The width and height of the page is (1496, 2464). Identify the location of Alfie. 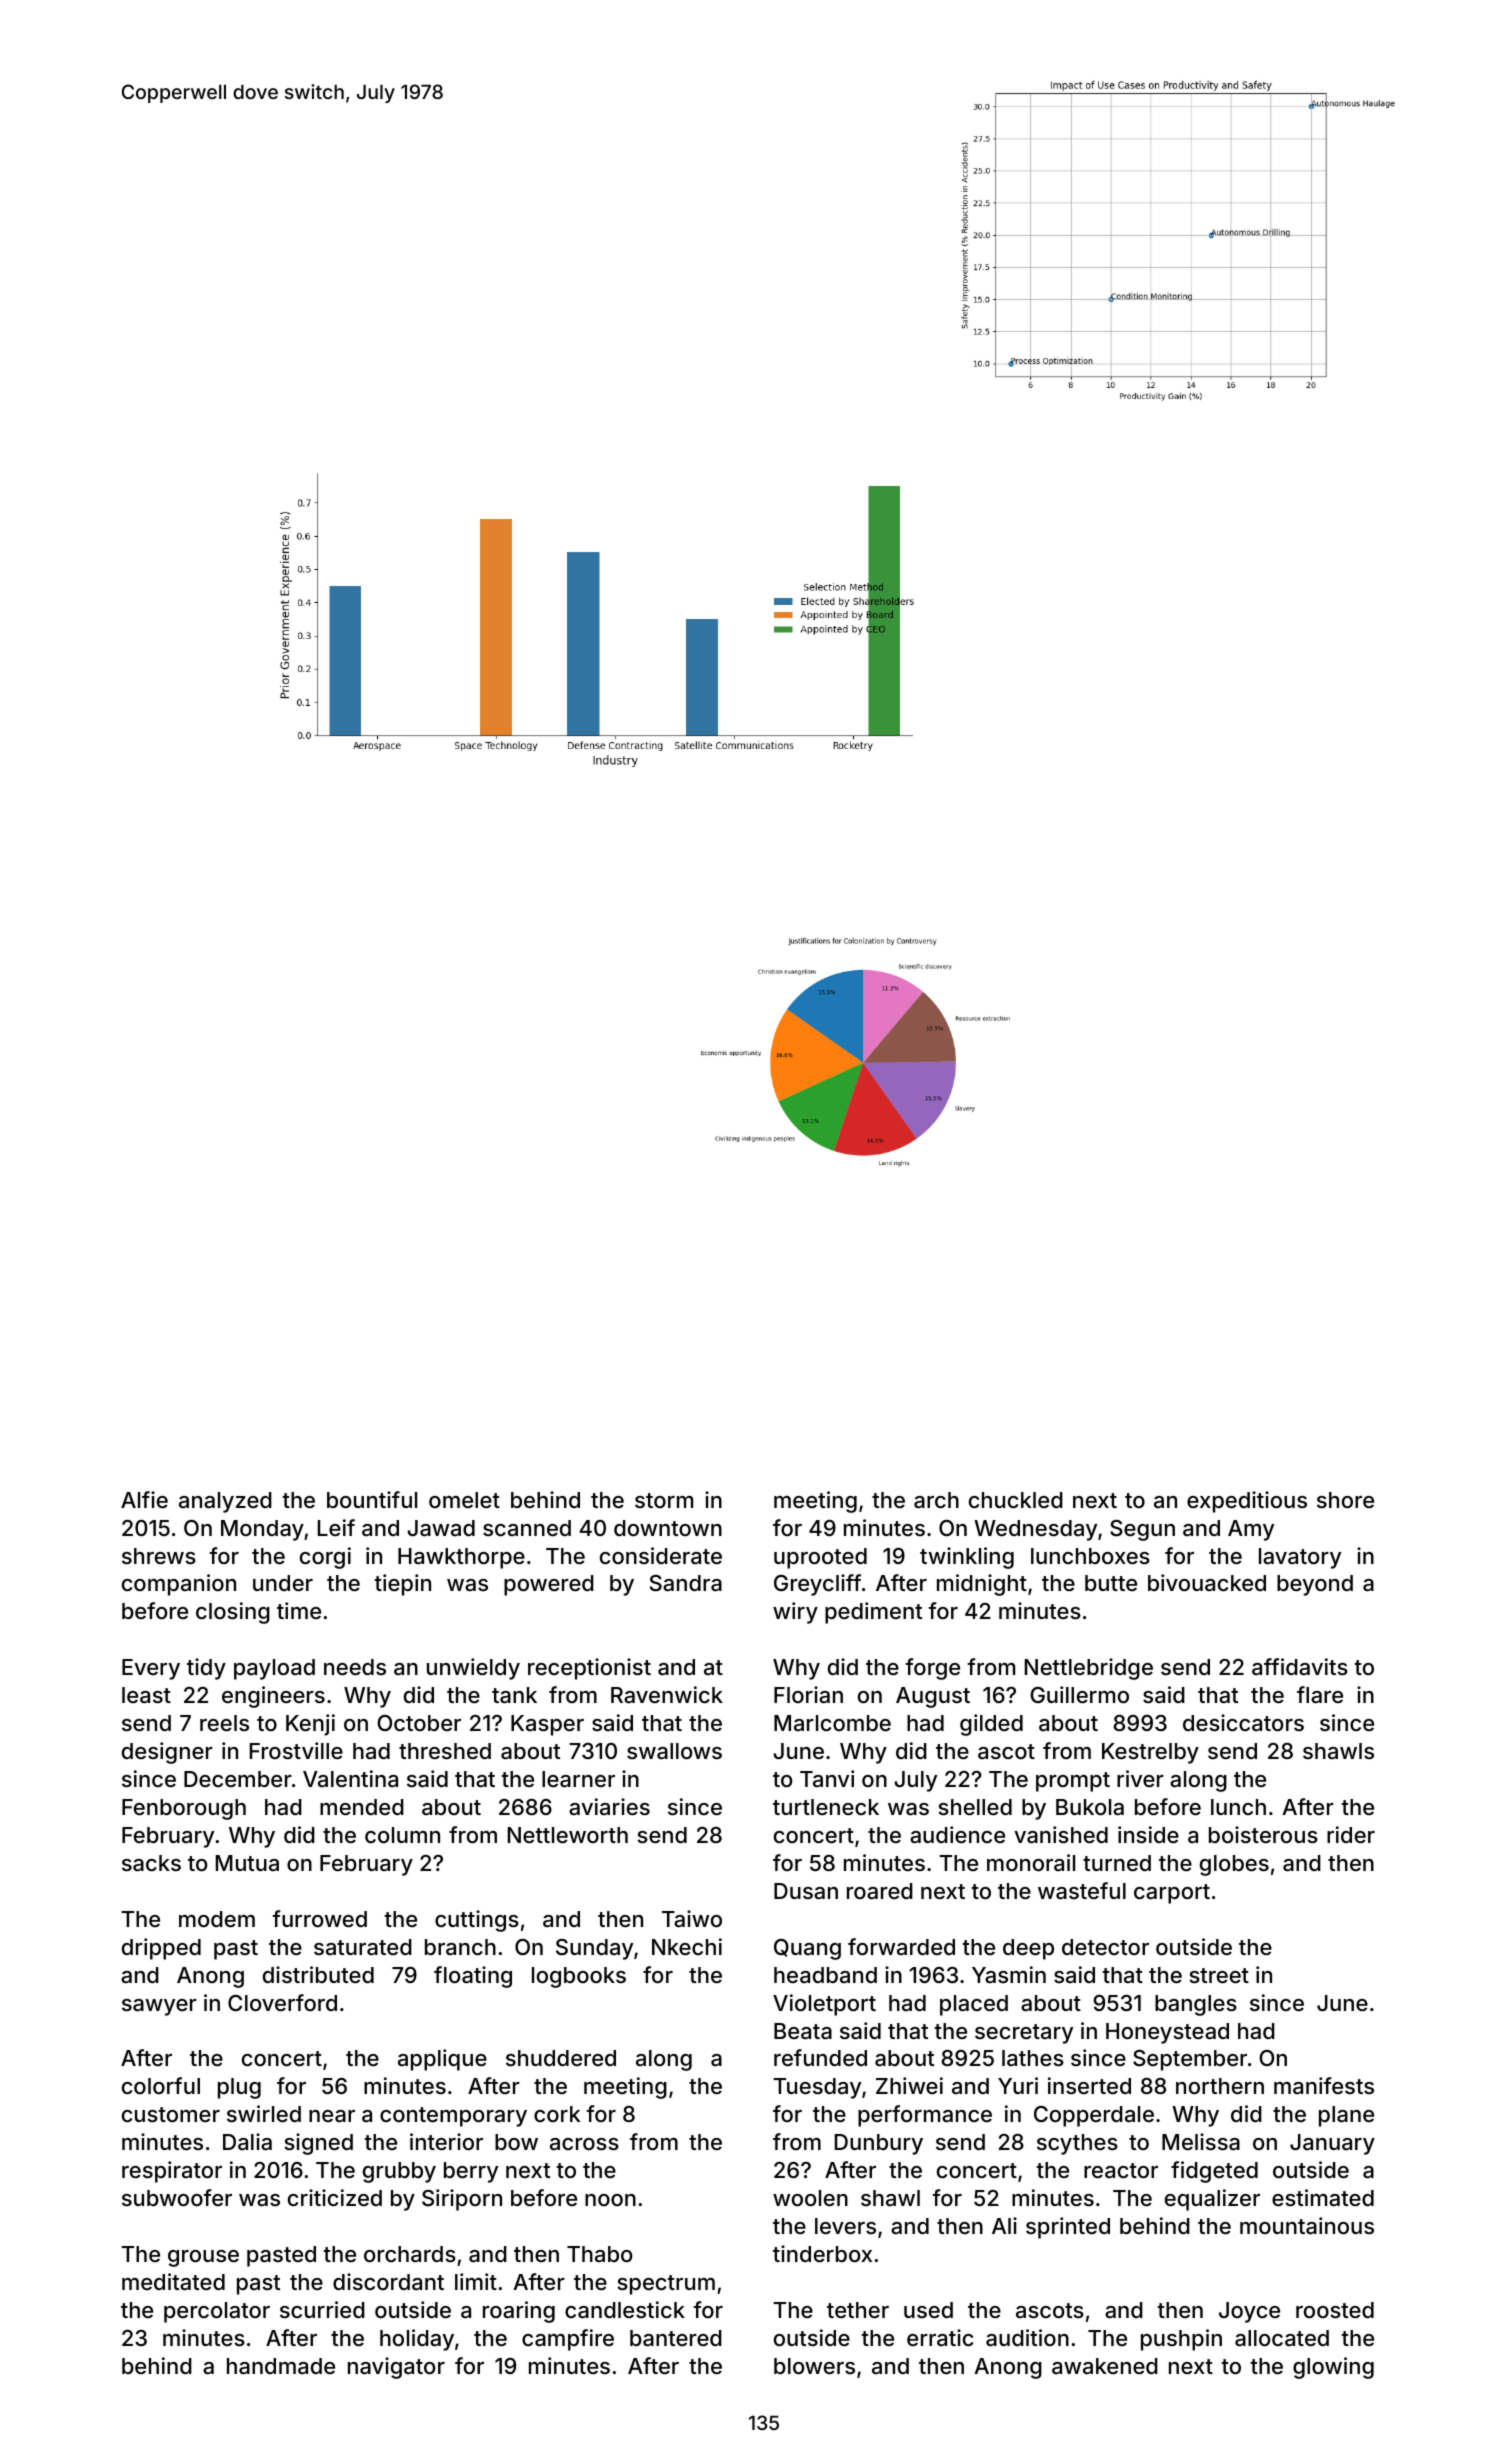
(144, 1499).
